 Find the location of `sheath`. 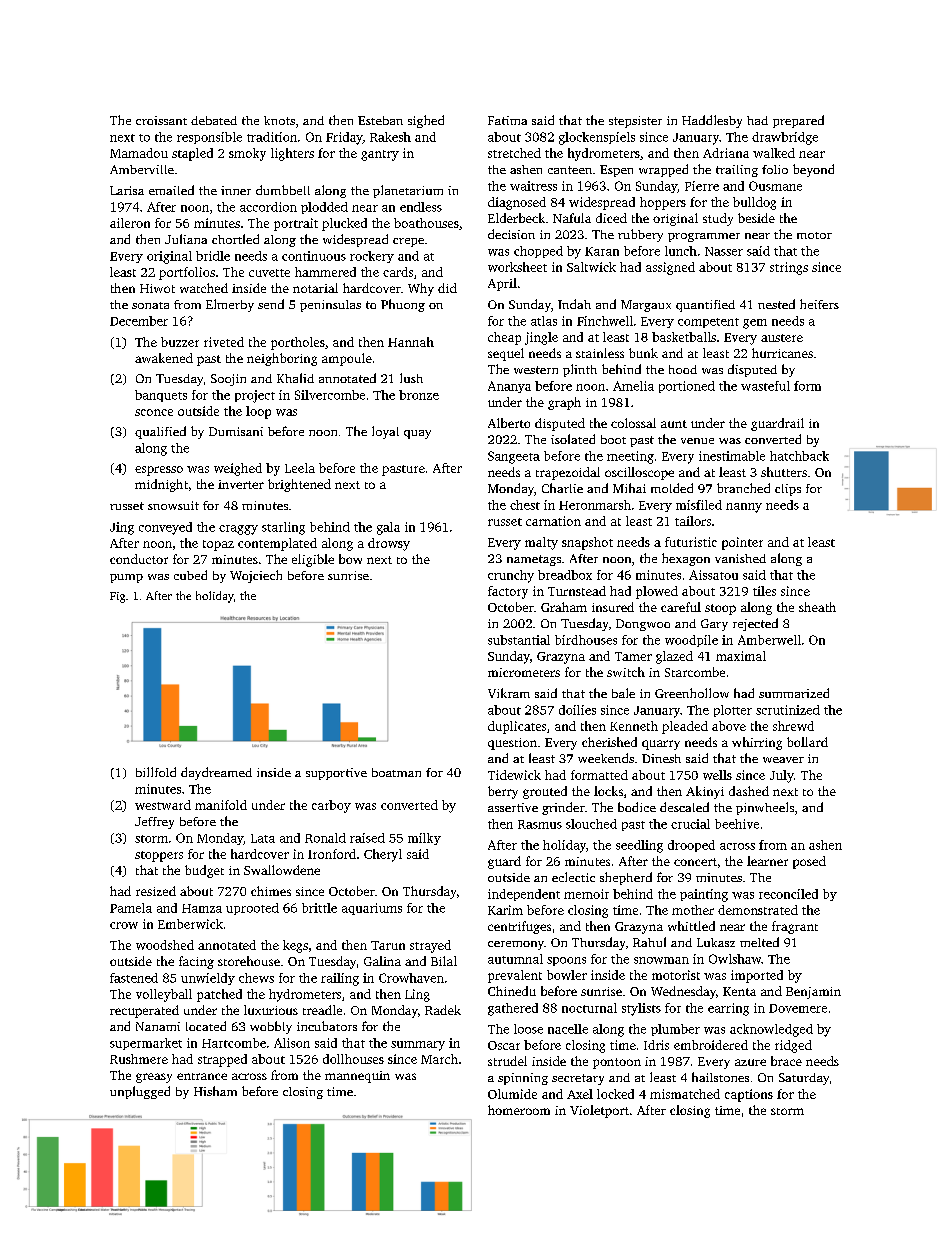

sheath is located at coordinates (817, 607).
